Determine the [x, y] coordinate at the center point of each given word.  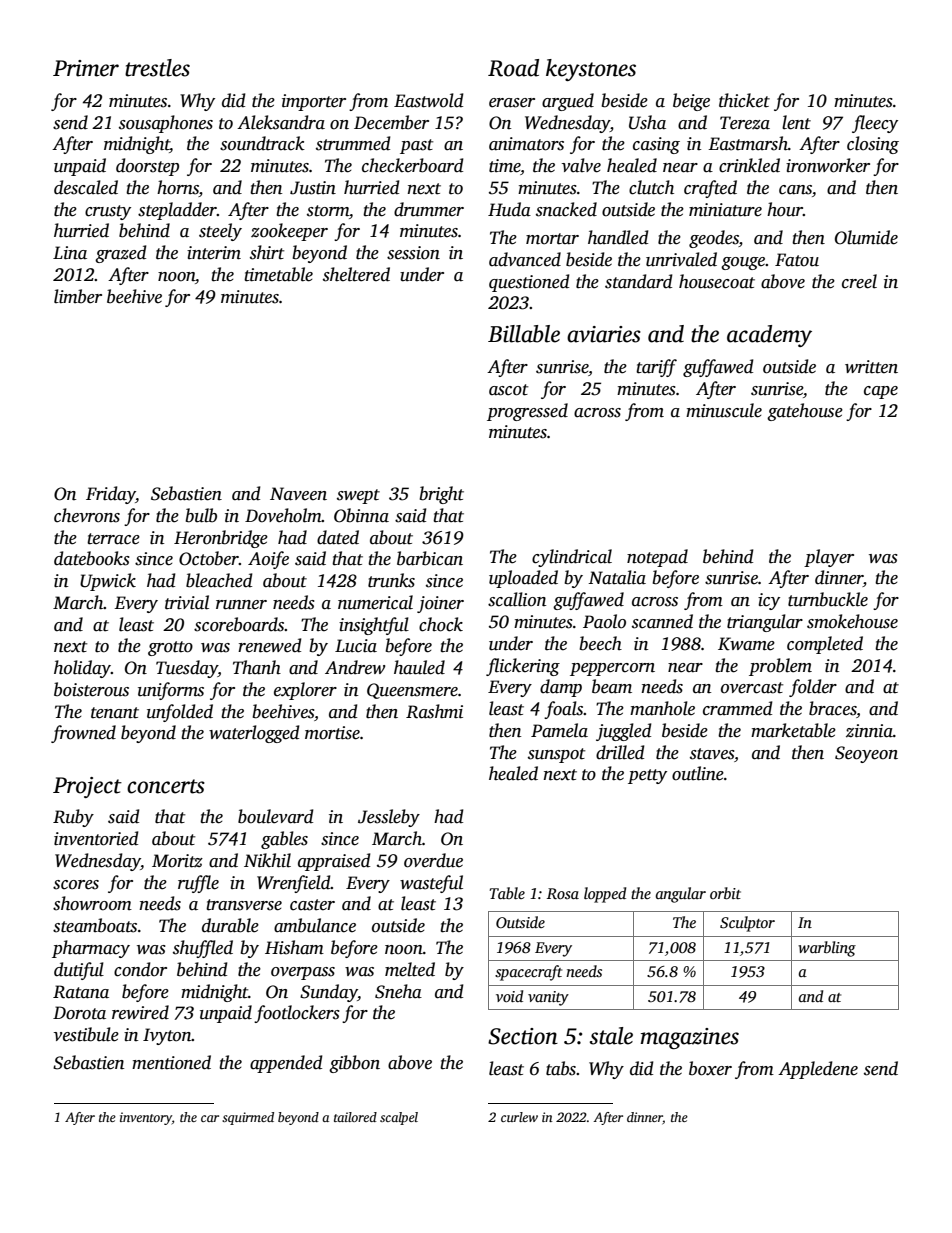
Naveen [298, 494]
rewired [140, 1012]
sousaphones [166, 124]
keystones [591, 70]
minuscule [724, 410]
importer [314, 102]
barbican [430, 558]
